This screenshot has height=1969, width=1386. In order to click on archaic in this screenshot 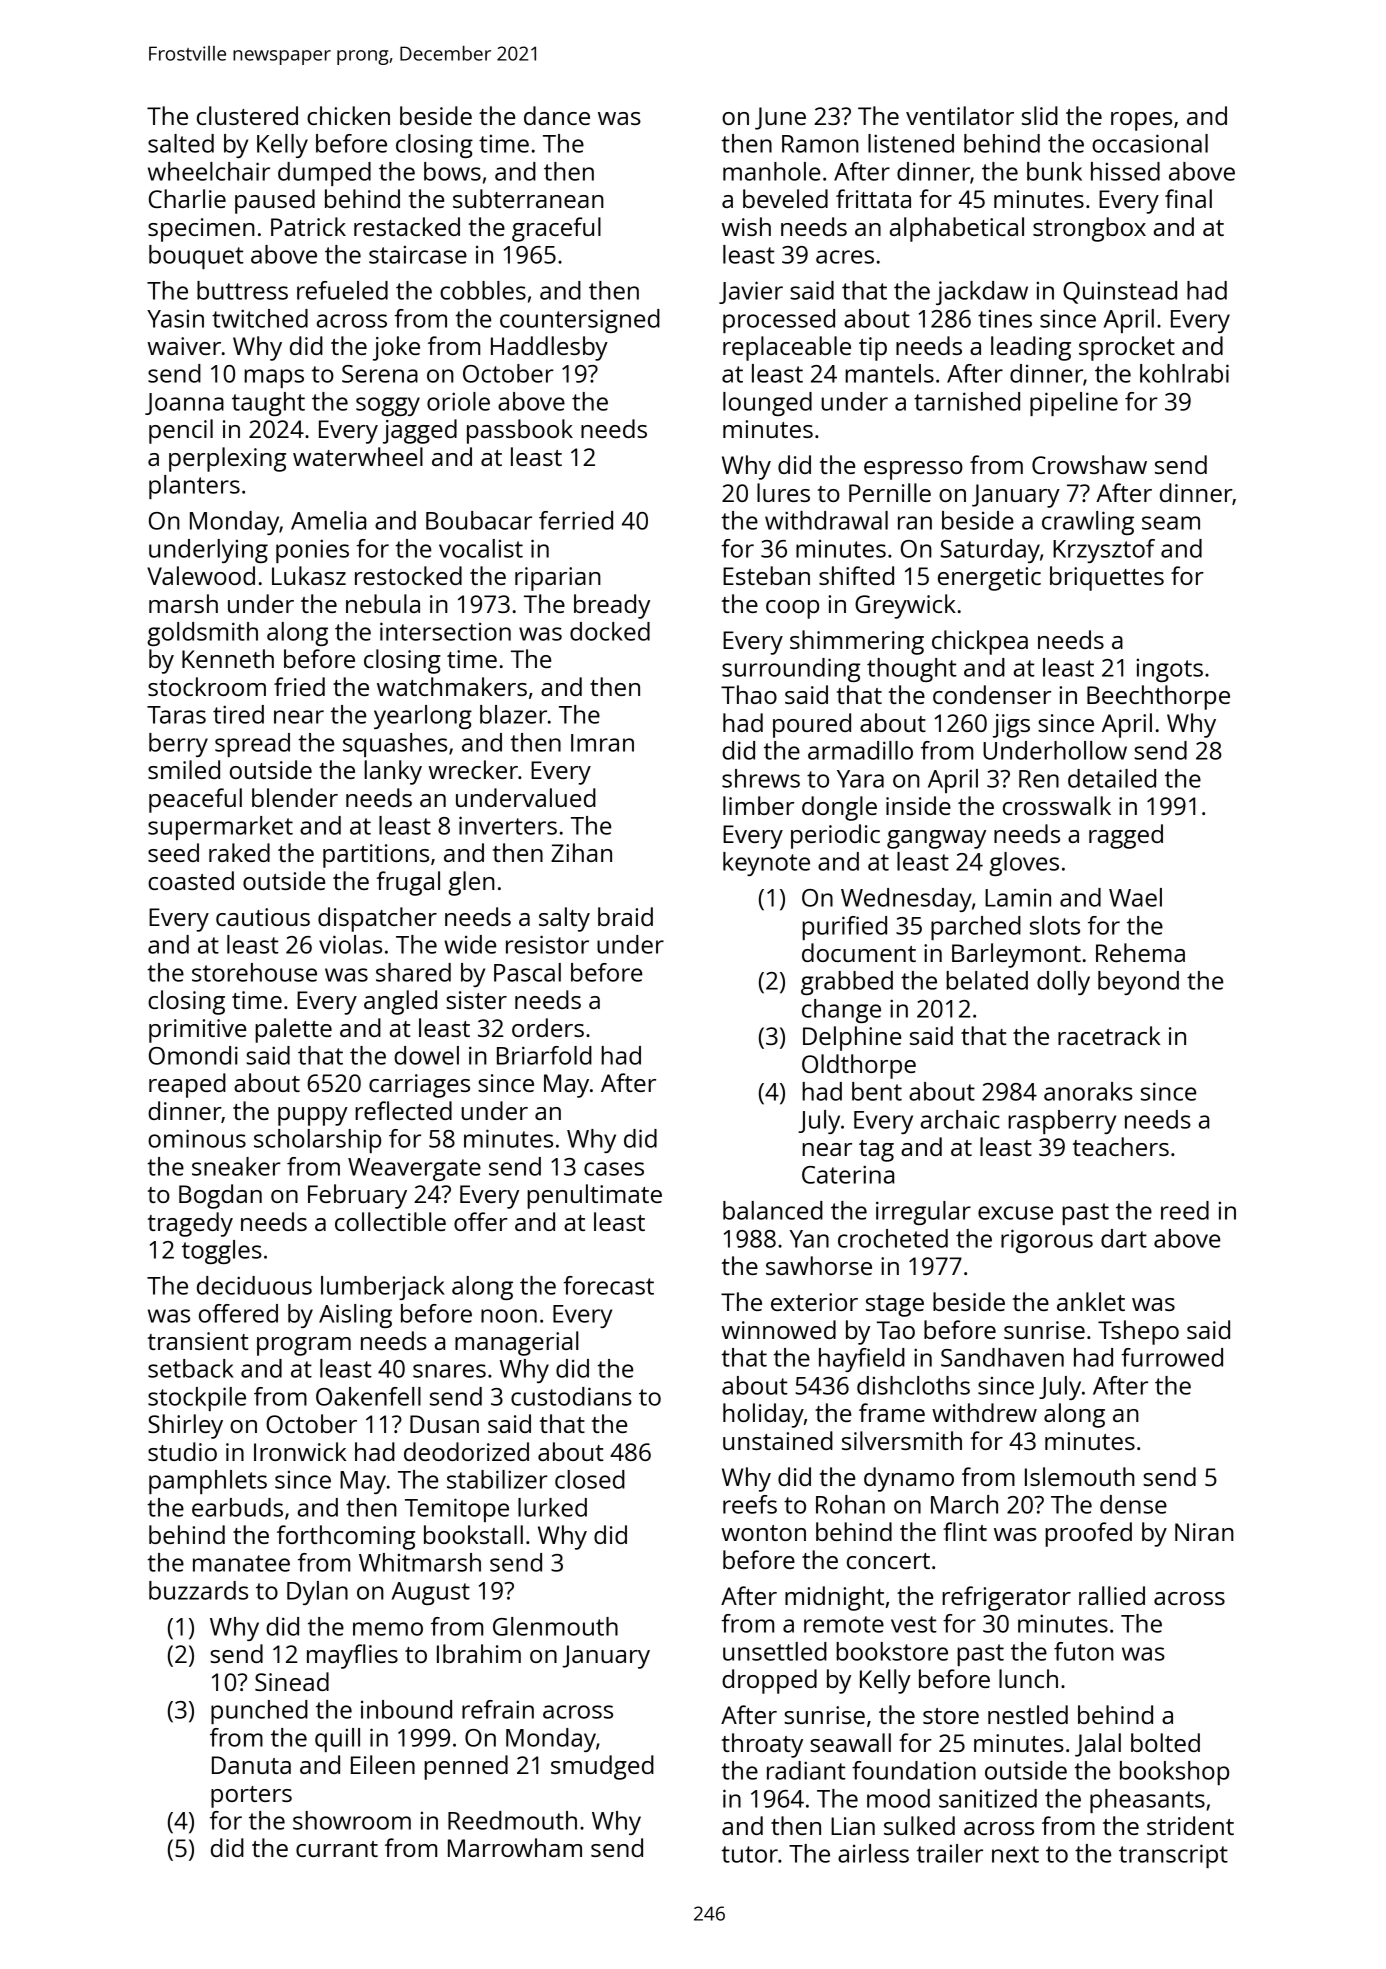, I will do `click(960, 1119)`.
